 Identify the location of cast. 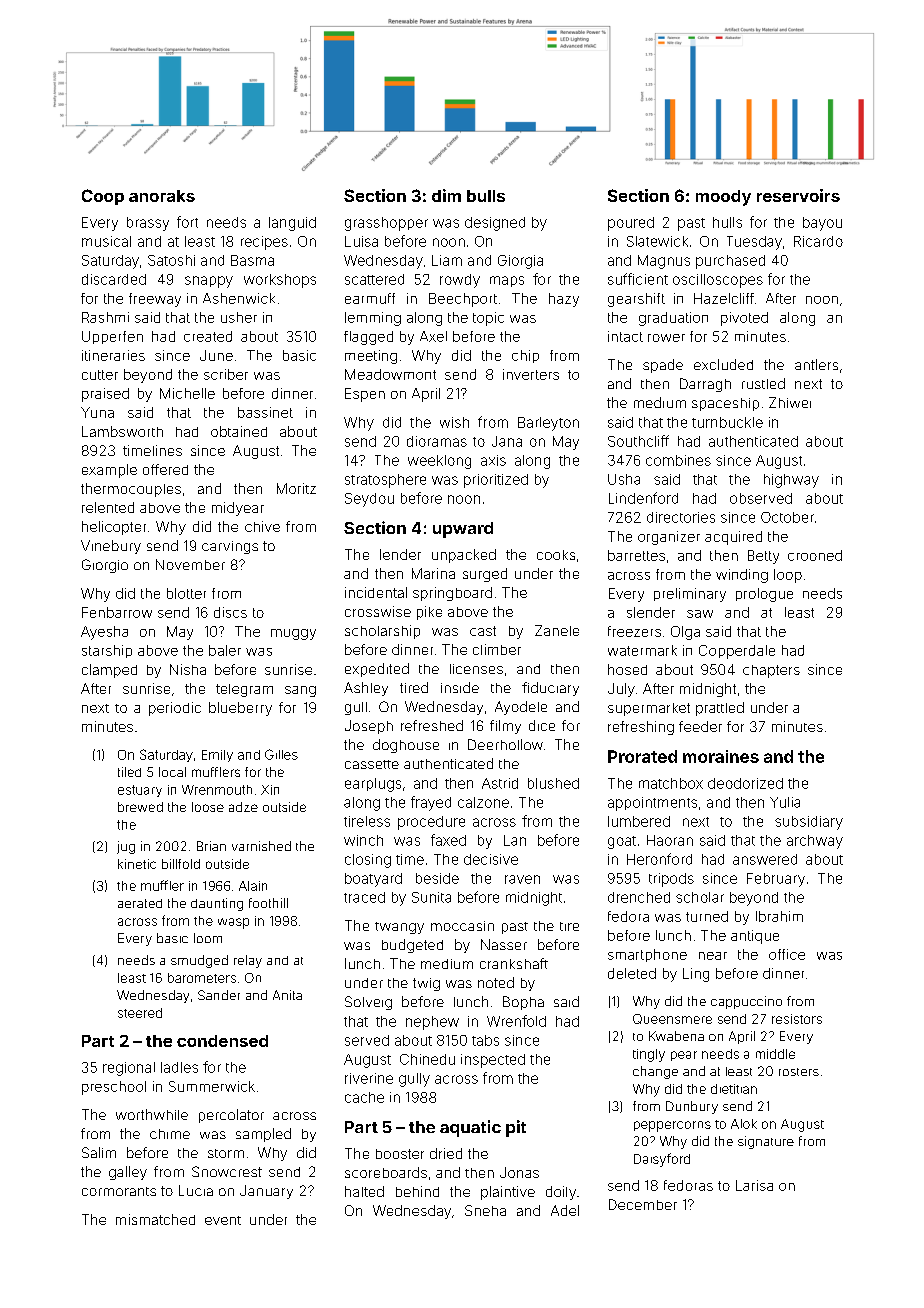
(483, 631).
